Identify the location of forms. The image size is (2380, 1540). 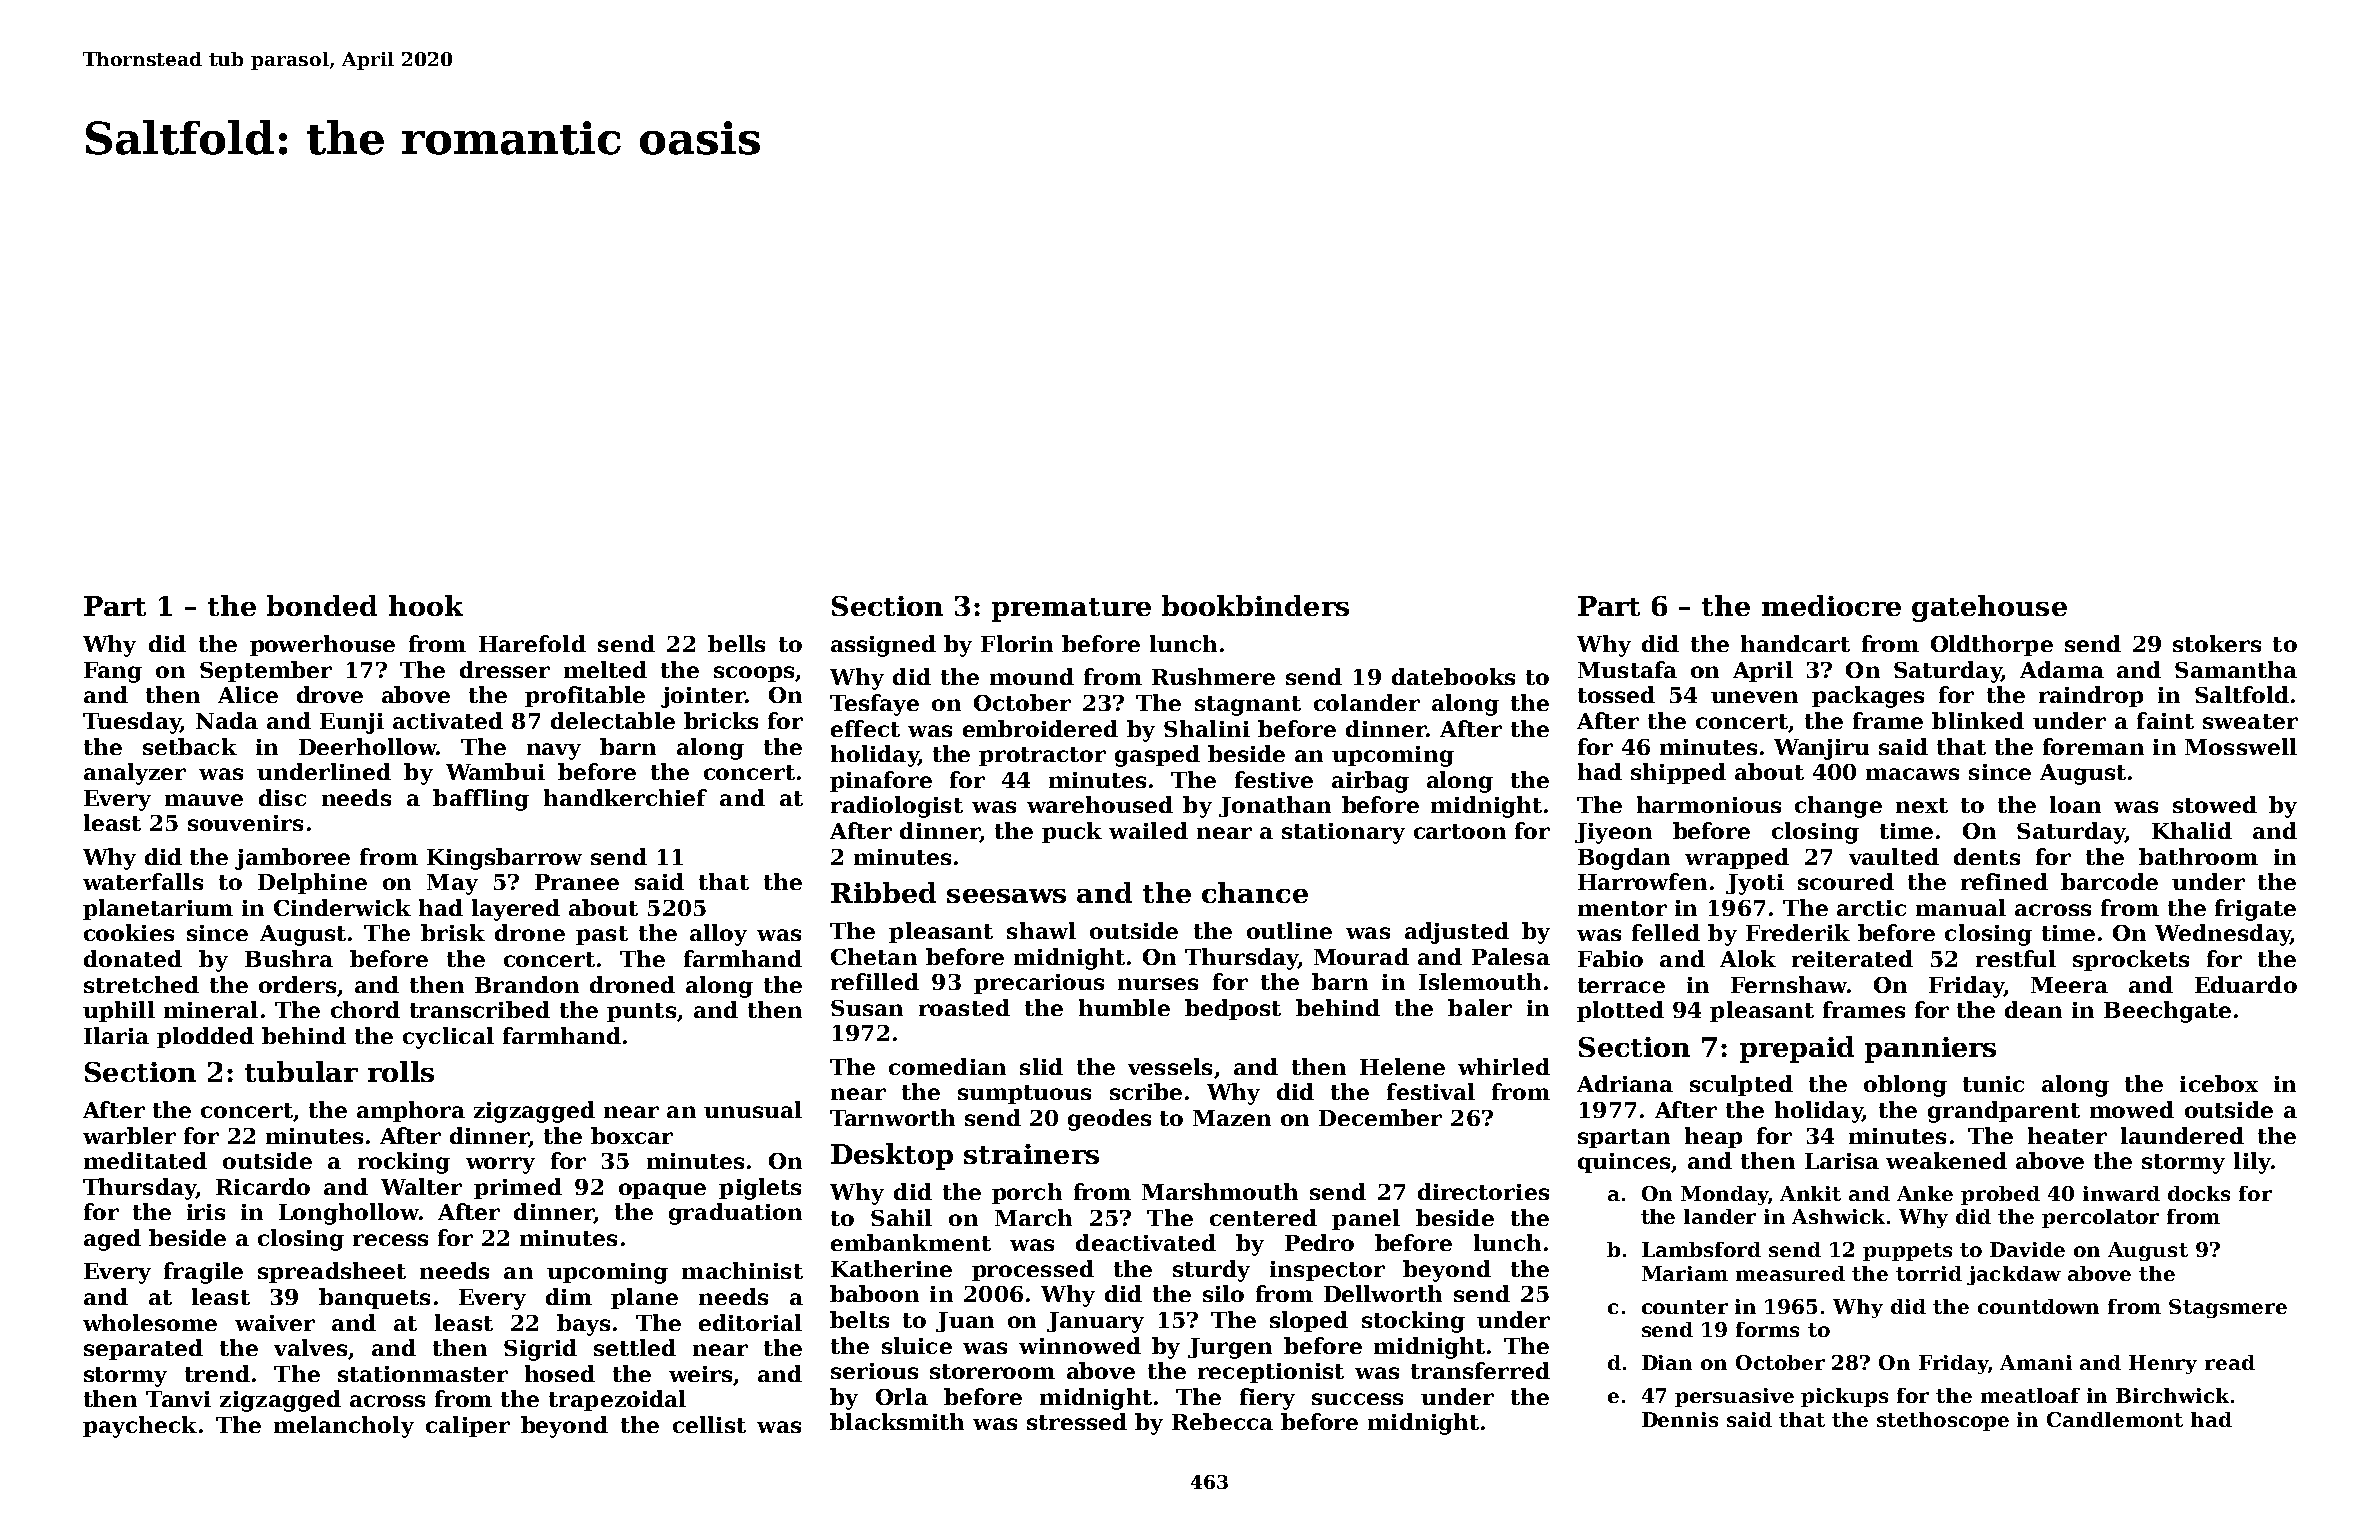
(1767, 1329).
